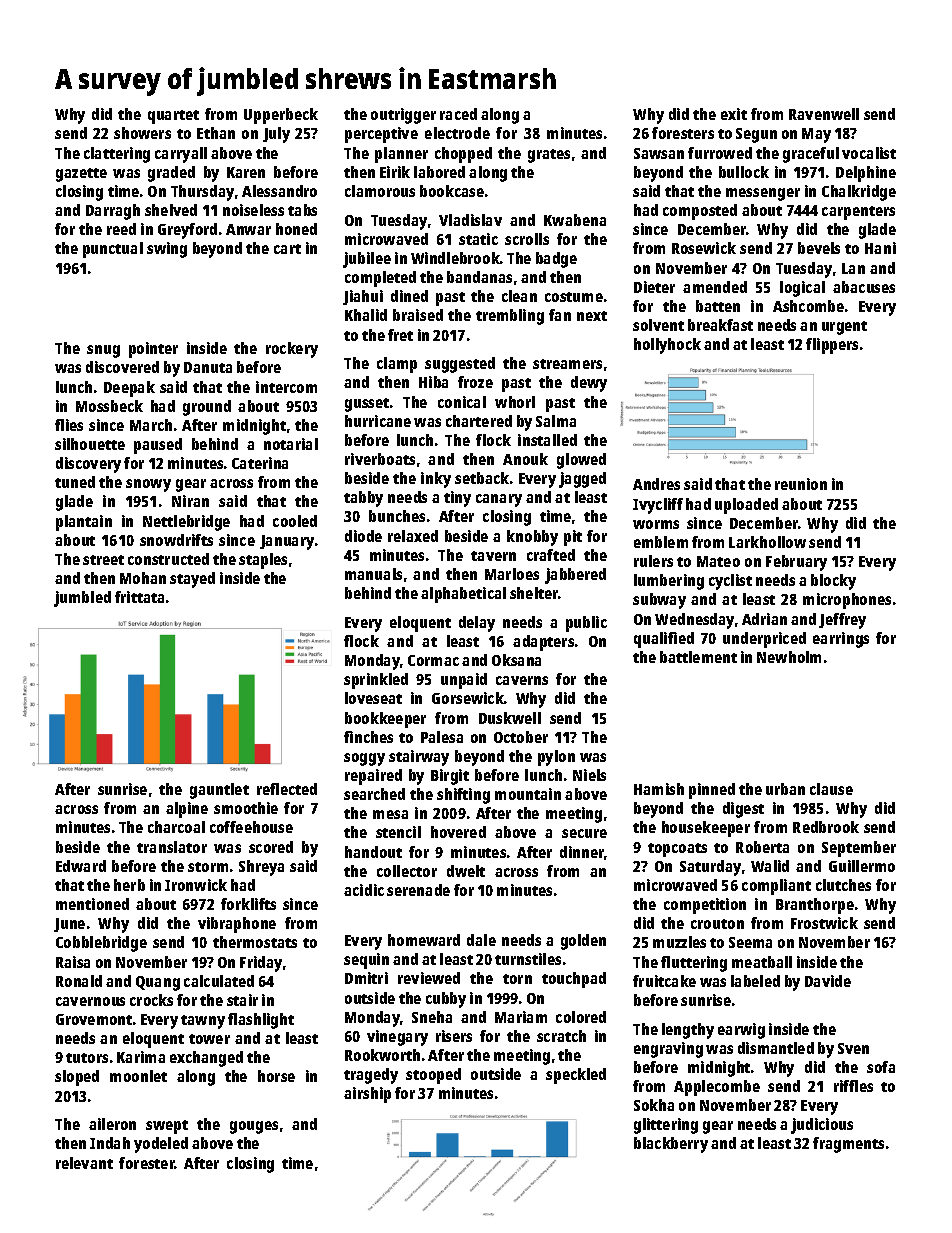  Describe the element at coordinates (463, 155) in the document. I see `chopped` at that location.
